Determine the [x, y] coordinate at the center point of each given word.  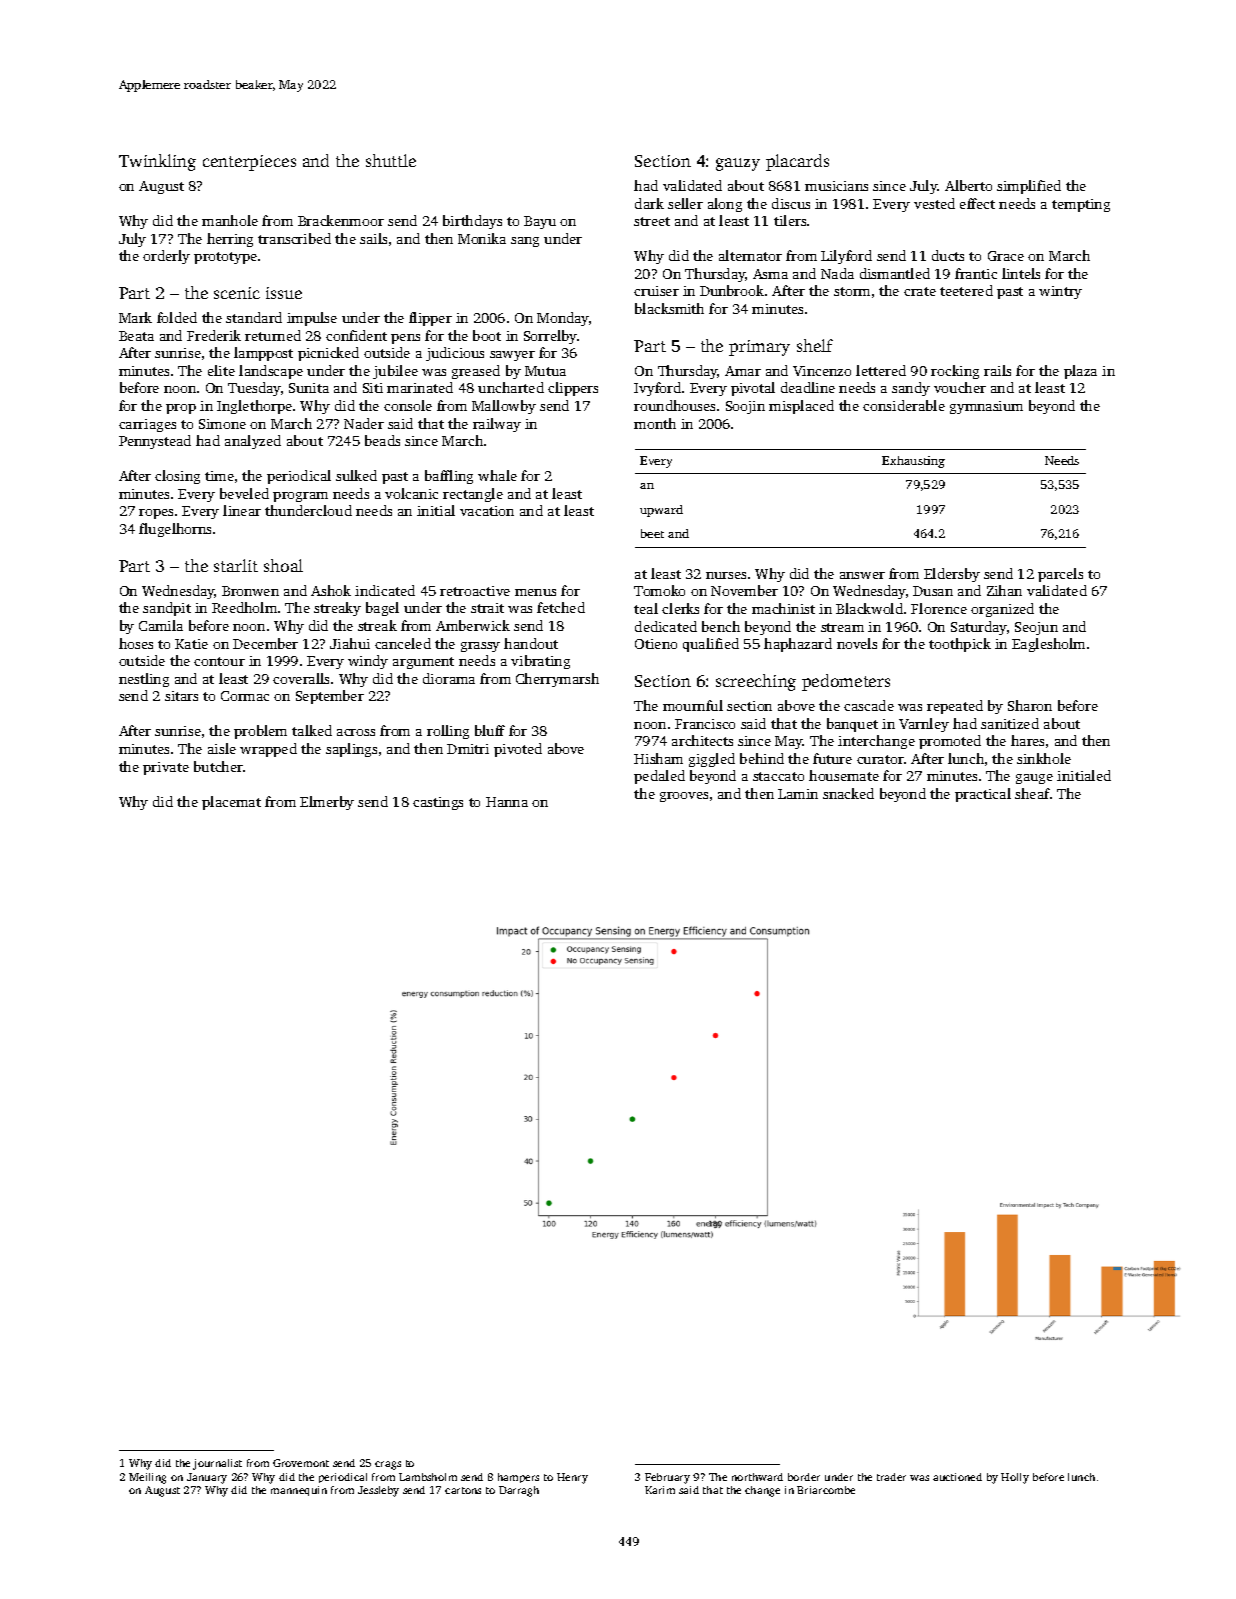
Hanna [507, 802]
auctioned [957, 1477]
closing [177, 477]
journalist [217, 1464]
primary [759, 348]
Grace [1006, 256]
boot [487, 335]
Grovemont [301, 1463]
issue [284, 293]
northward [757, 1477]
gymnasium [986, 407]
